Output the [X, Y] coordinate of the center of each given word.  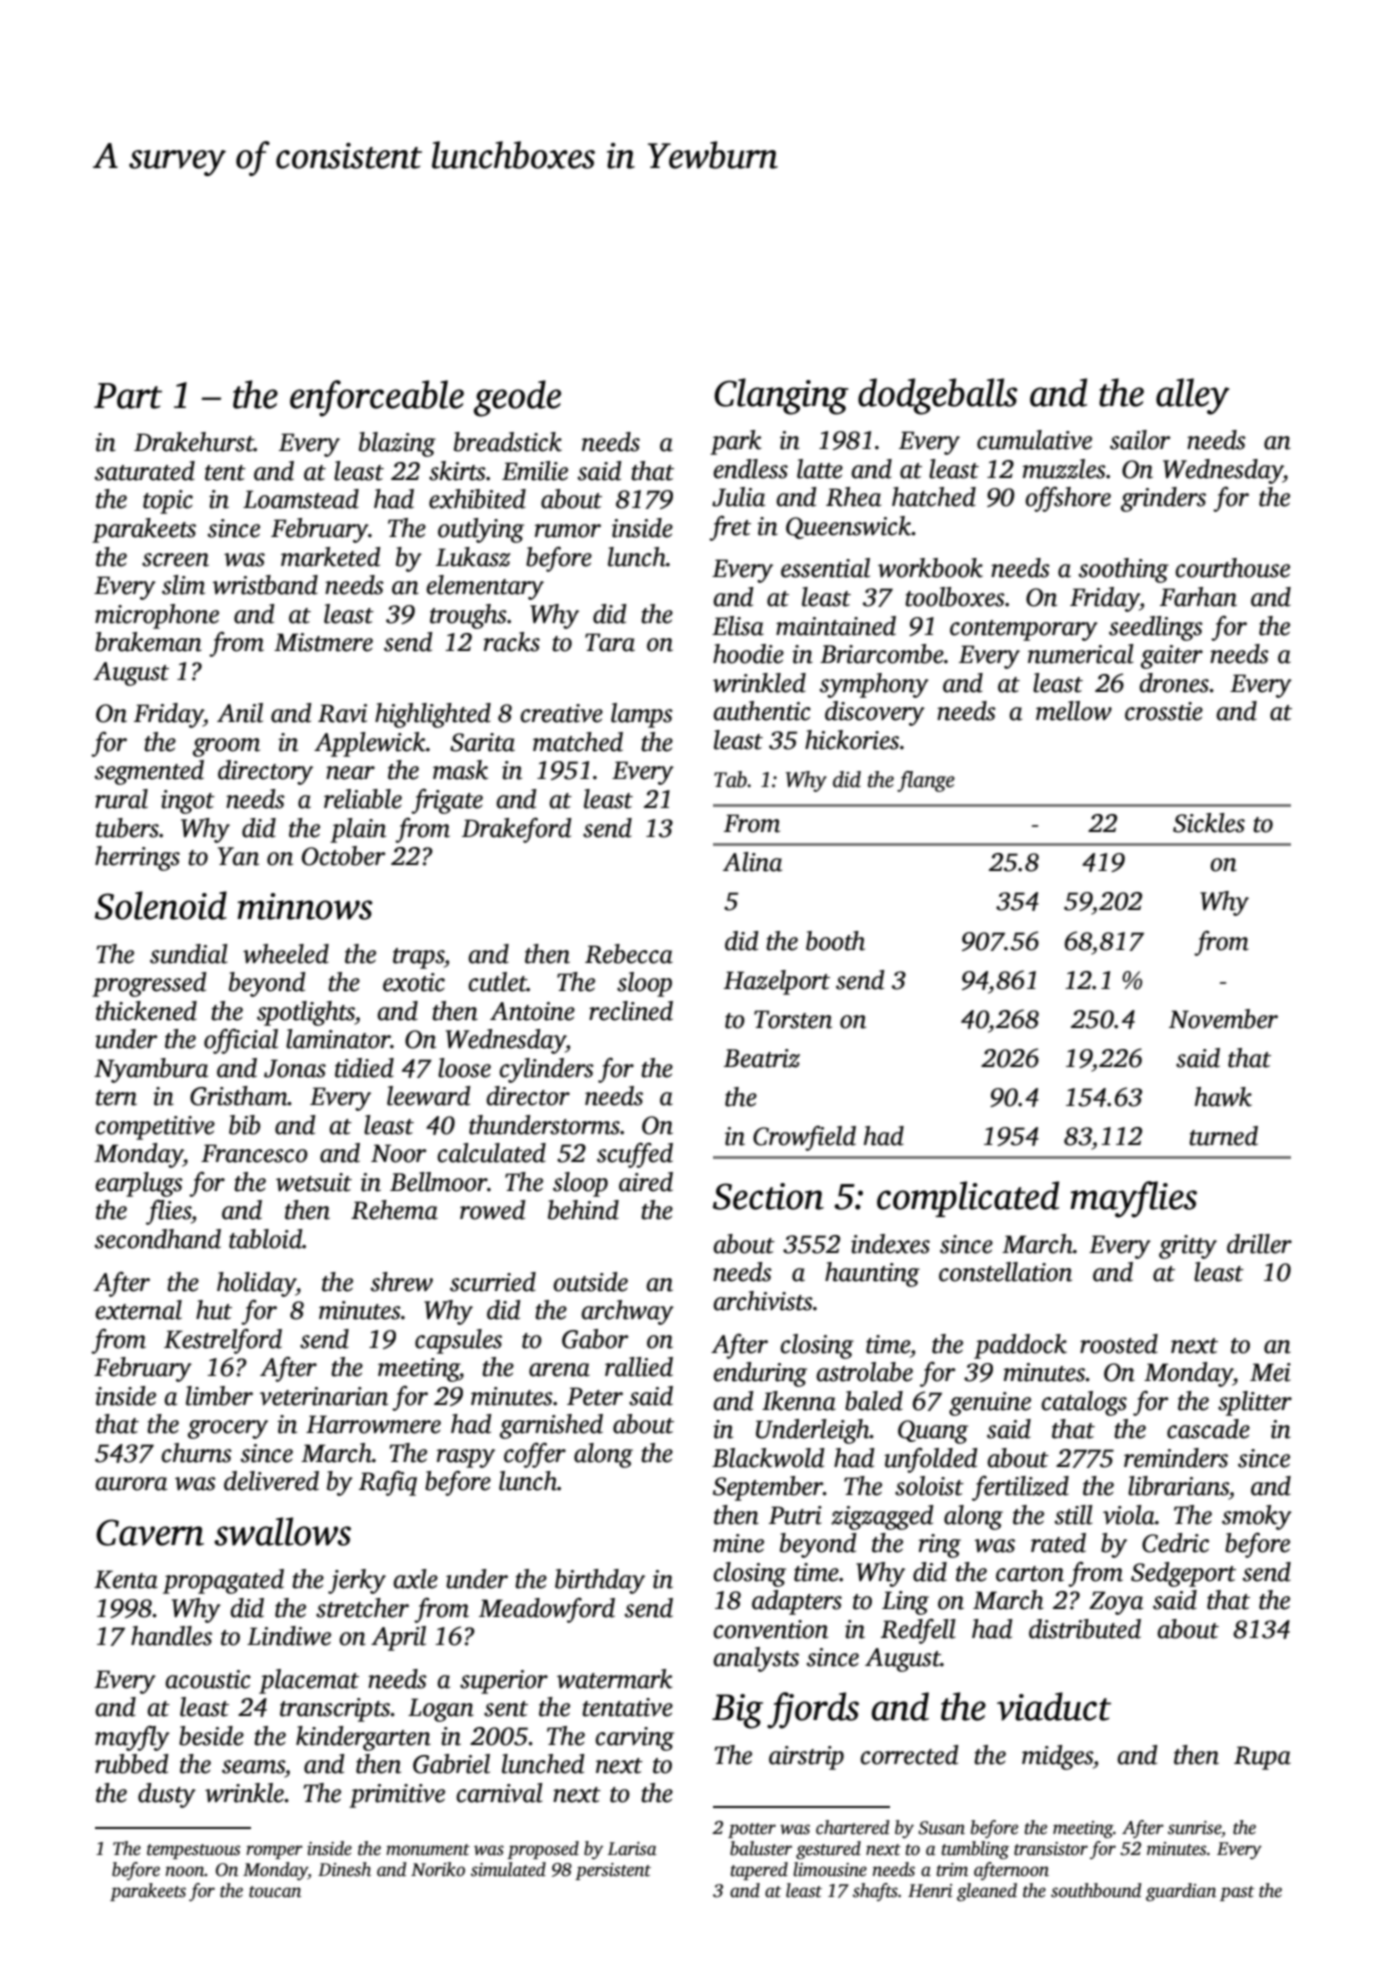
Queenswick [849, 527]
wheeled [286, 954]
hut [214, 1310]
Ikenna [799, 1401]
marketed [331, 557]
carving [634, 1739]
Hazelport [777, 982]
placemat [309, 1681]
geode [517, 398]
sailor [1140, 440]
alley [1193, 396]
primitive [397, 1796]
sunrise [1194, 1828]
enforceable [377, 398]
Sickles [1209, 823]
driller [1259, 1244]
